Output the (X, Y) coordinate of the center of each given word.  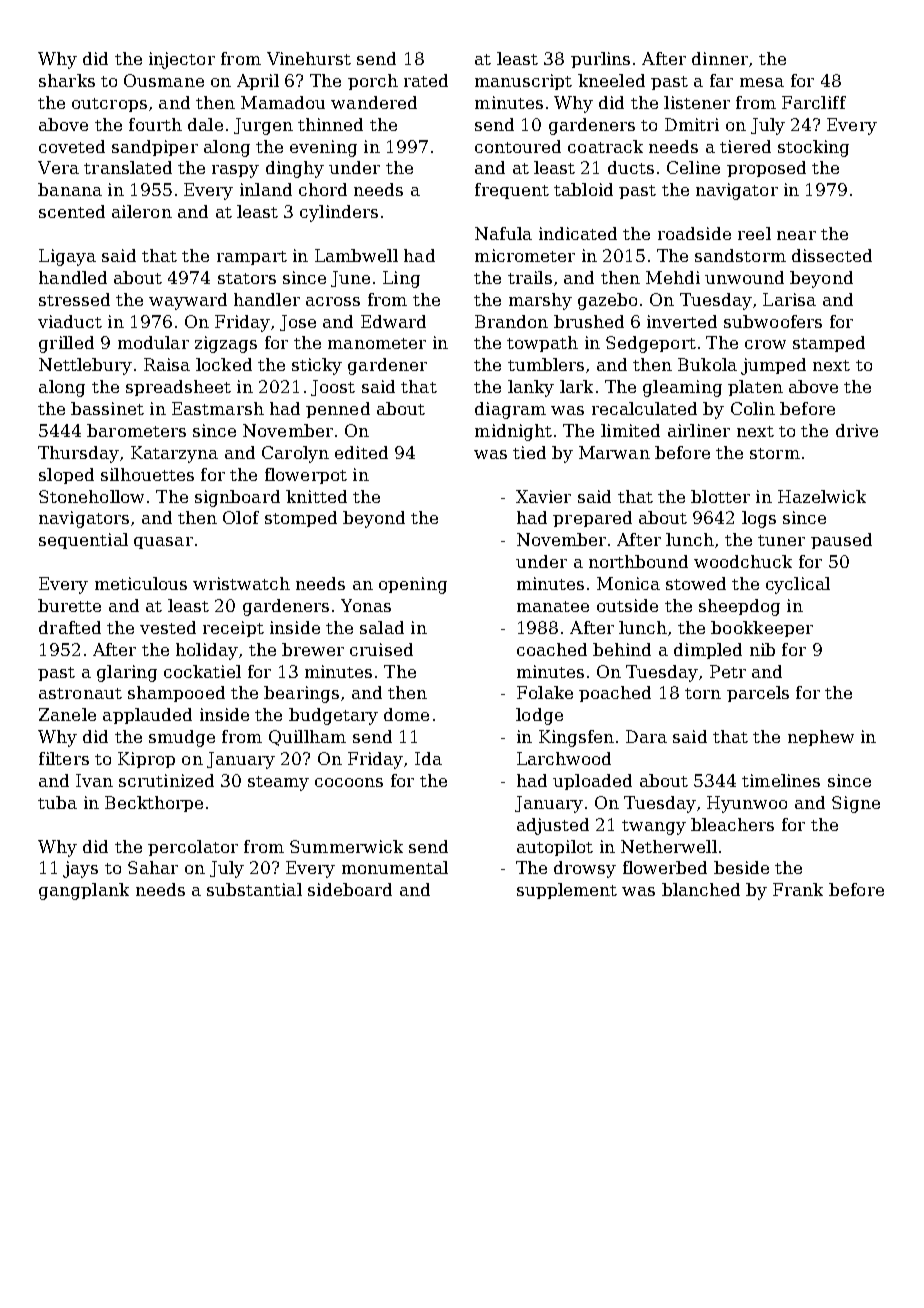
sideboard (350, 889)
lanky (531, 388)
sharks (67, 80)
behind (622, 649)
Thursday (78, 454)
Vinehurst (309, 58)
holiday (207, 651)
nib (762, 649)
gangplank (84, 891)
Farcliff (814, 102)
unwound (744, 277)
